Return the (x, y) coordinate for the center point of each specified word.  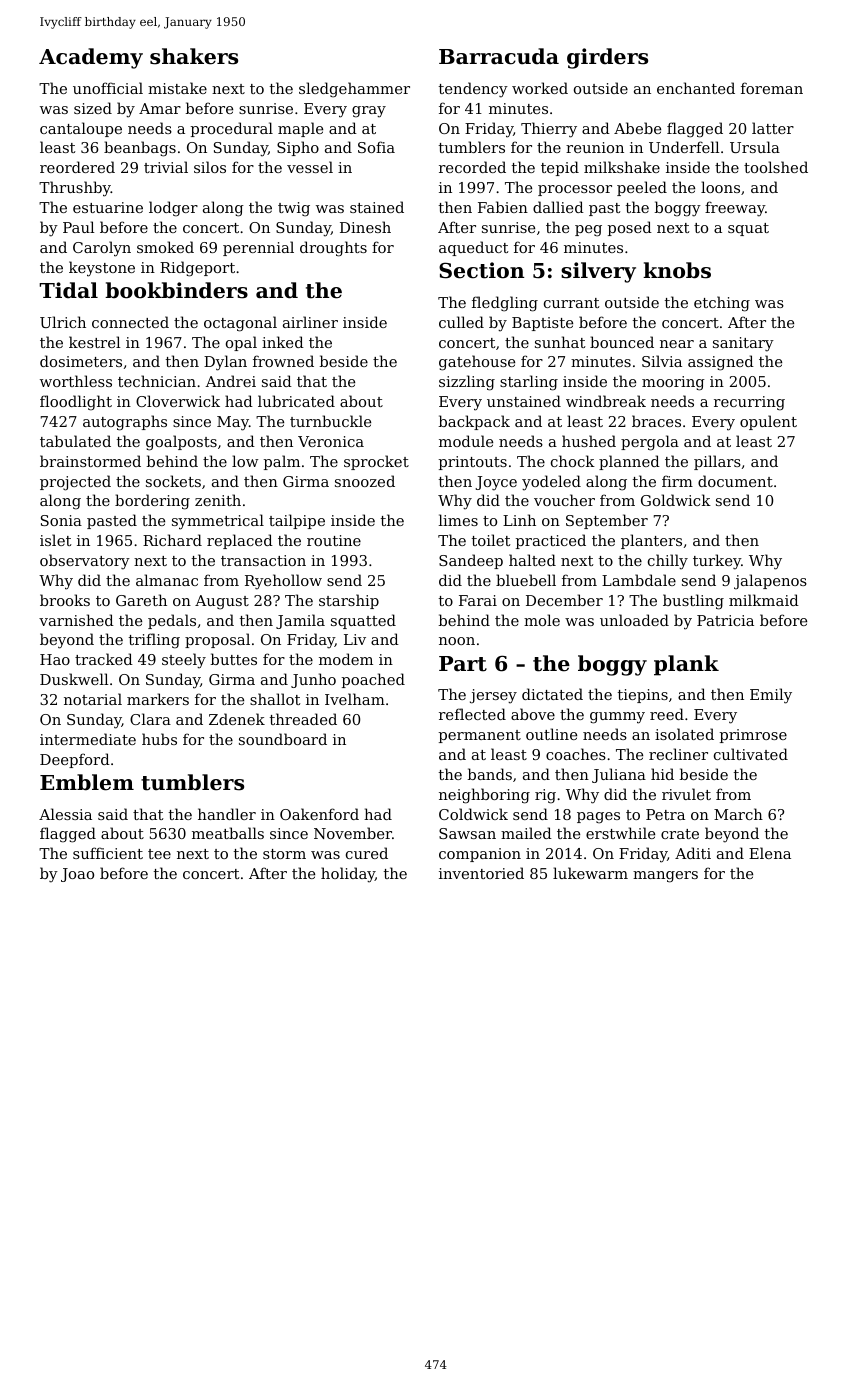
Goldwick (676, 500)
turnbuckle (330, 421)
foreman (772, 88)
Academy (91, 58)
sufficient (108, 853)
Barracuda (499, 56)
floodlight (76, 403)
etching (722, 304)
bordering (152, 502)
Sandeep (471, 561)
